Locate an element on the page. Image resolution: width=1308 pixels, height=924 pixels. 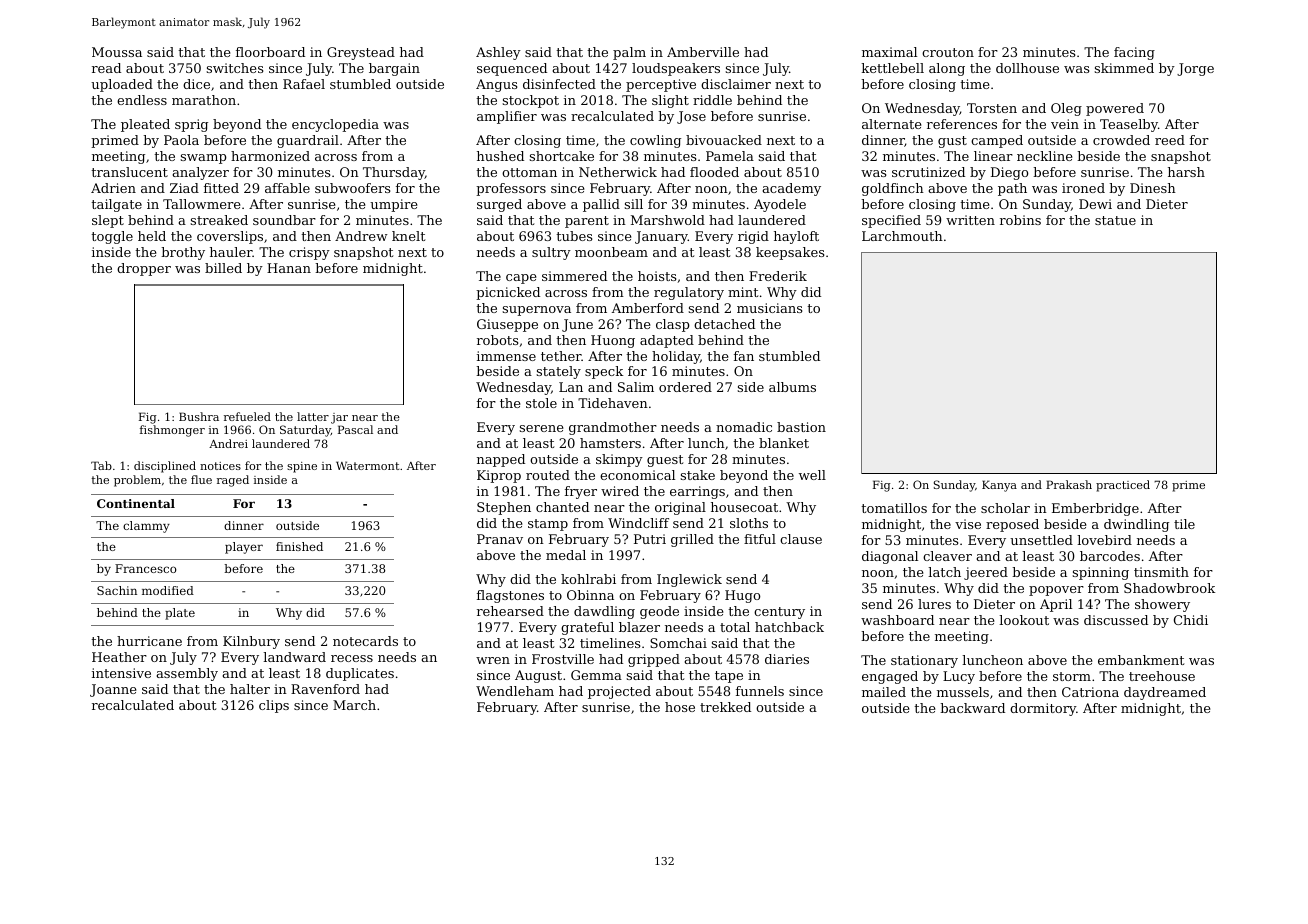
Frederik is located at coordinates (778, 276).
